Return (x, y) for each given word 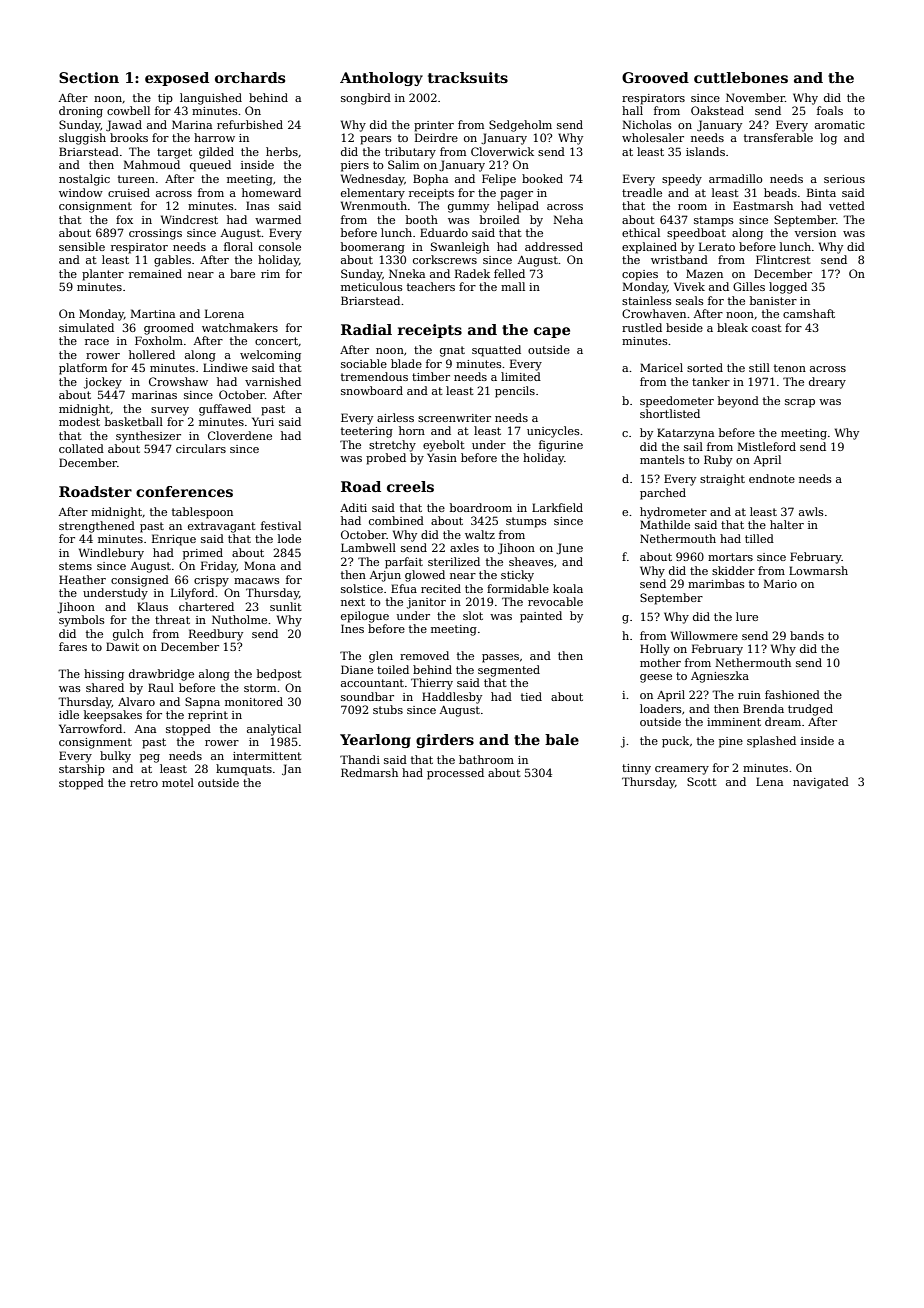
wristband (679, 259)
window (81, 192)
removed (424, 655)
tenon (790, 368)
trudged (810, 710)
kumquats (244, 770)
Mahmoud (152, 164)
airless (395, 417)
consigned (140, 581)
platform (83, 369)
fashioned (792, 694)
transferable (778, 137)
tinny (636, 769)
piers (355, 166)
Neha (568, 219)
